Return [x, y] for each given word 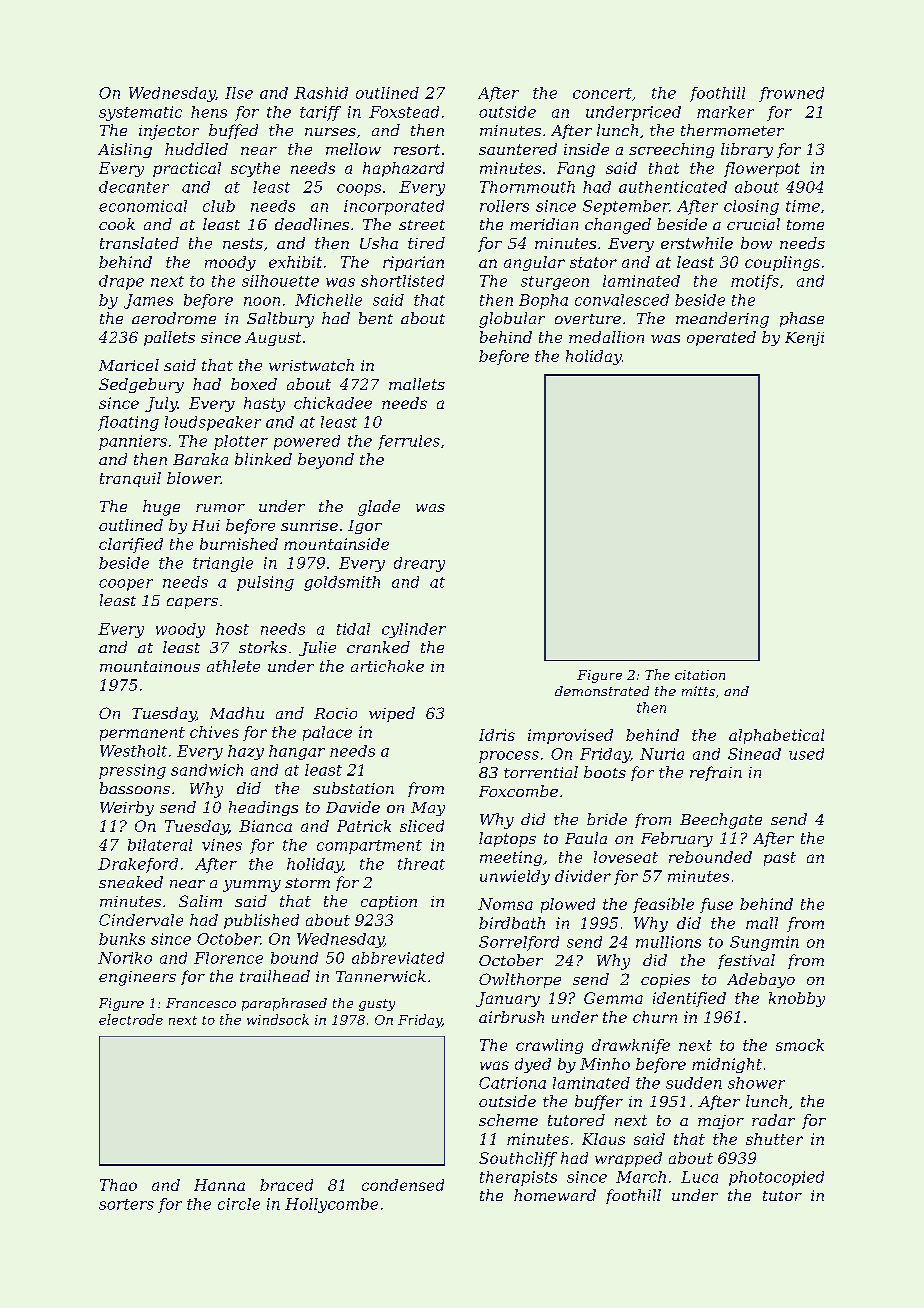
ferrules [409, 442]
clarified [131, 545]
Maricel [129, 365]
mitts [698, 691]
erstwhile [697, 243]
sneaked [131, 882]
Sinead [754, 754]
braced [286, 1185]
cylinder [414, 630]
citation [700, 675]
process [509, 757]
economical [143, 206]
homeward [555, 1195]
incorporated [394, 207]
